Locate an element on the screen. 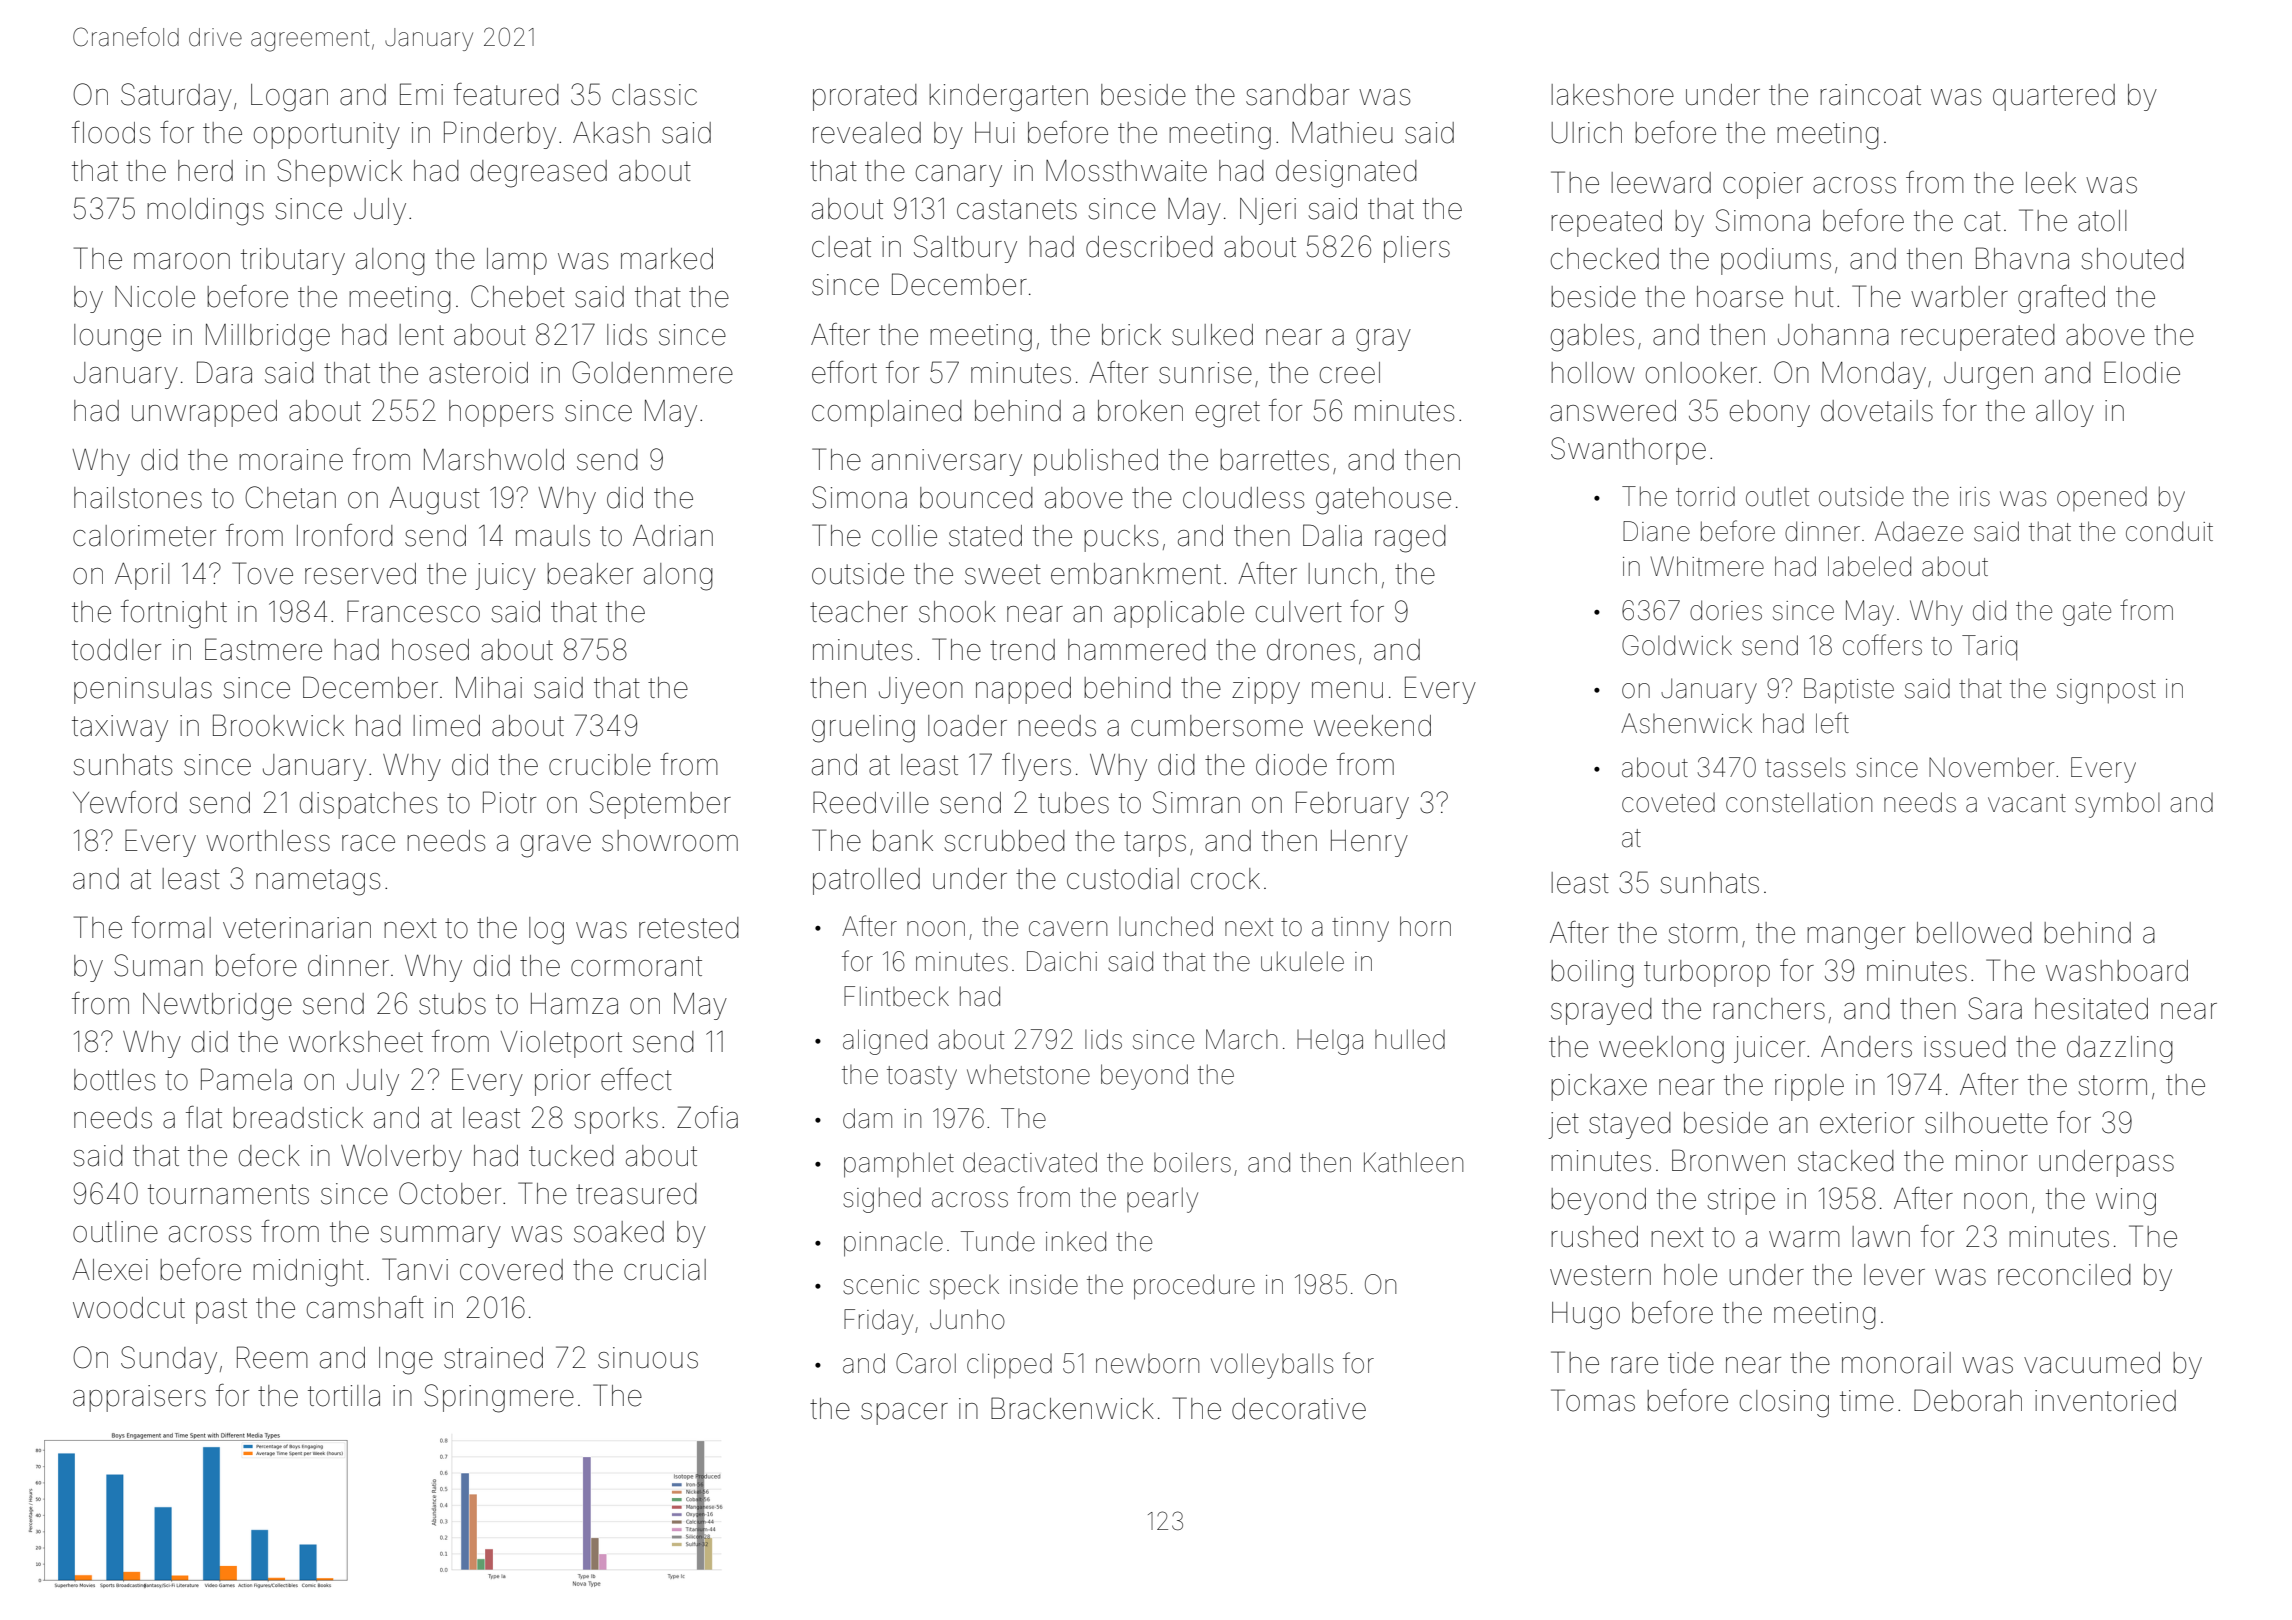 The image size is (2292, 1620). Hui is located at coordinates (995, 132).
